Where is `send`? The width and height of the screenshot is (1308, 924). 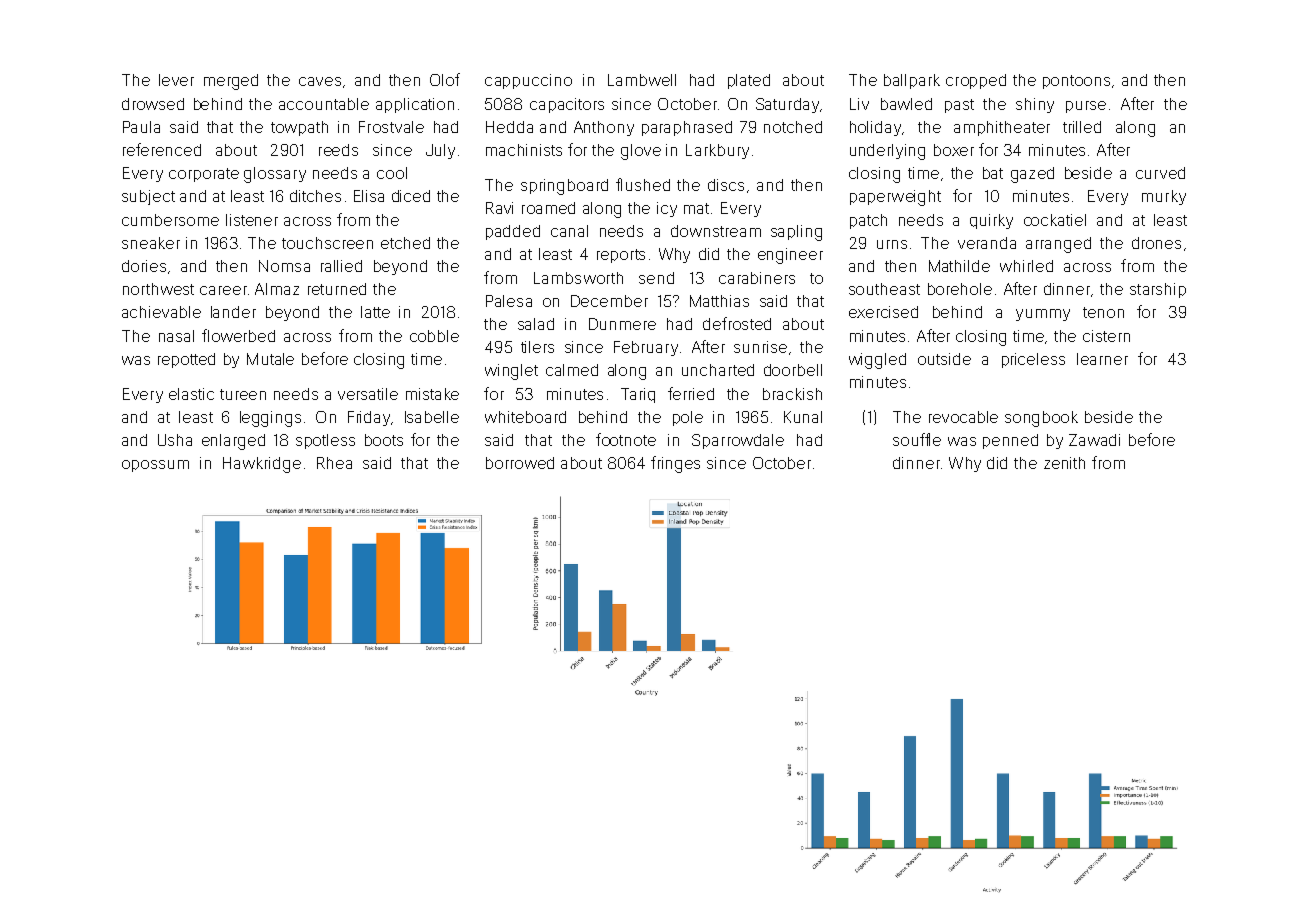 send is located at coordinates (656, 278).
